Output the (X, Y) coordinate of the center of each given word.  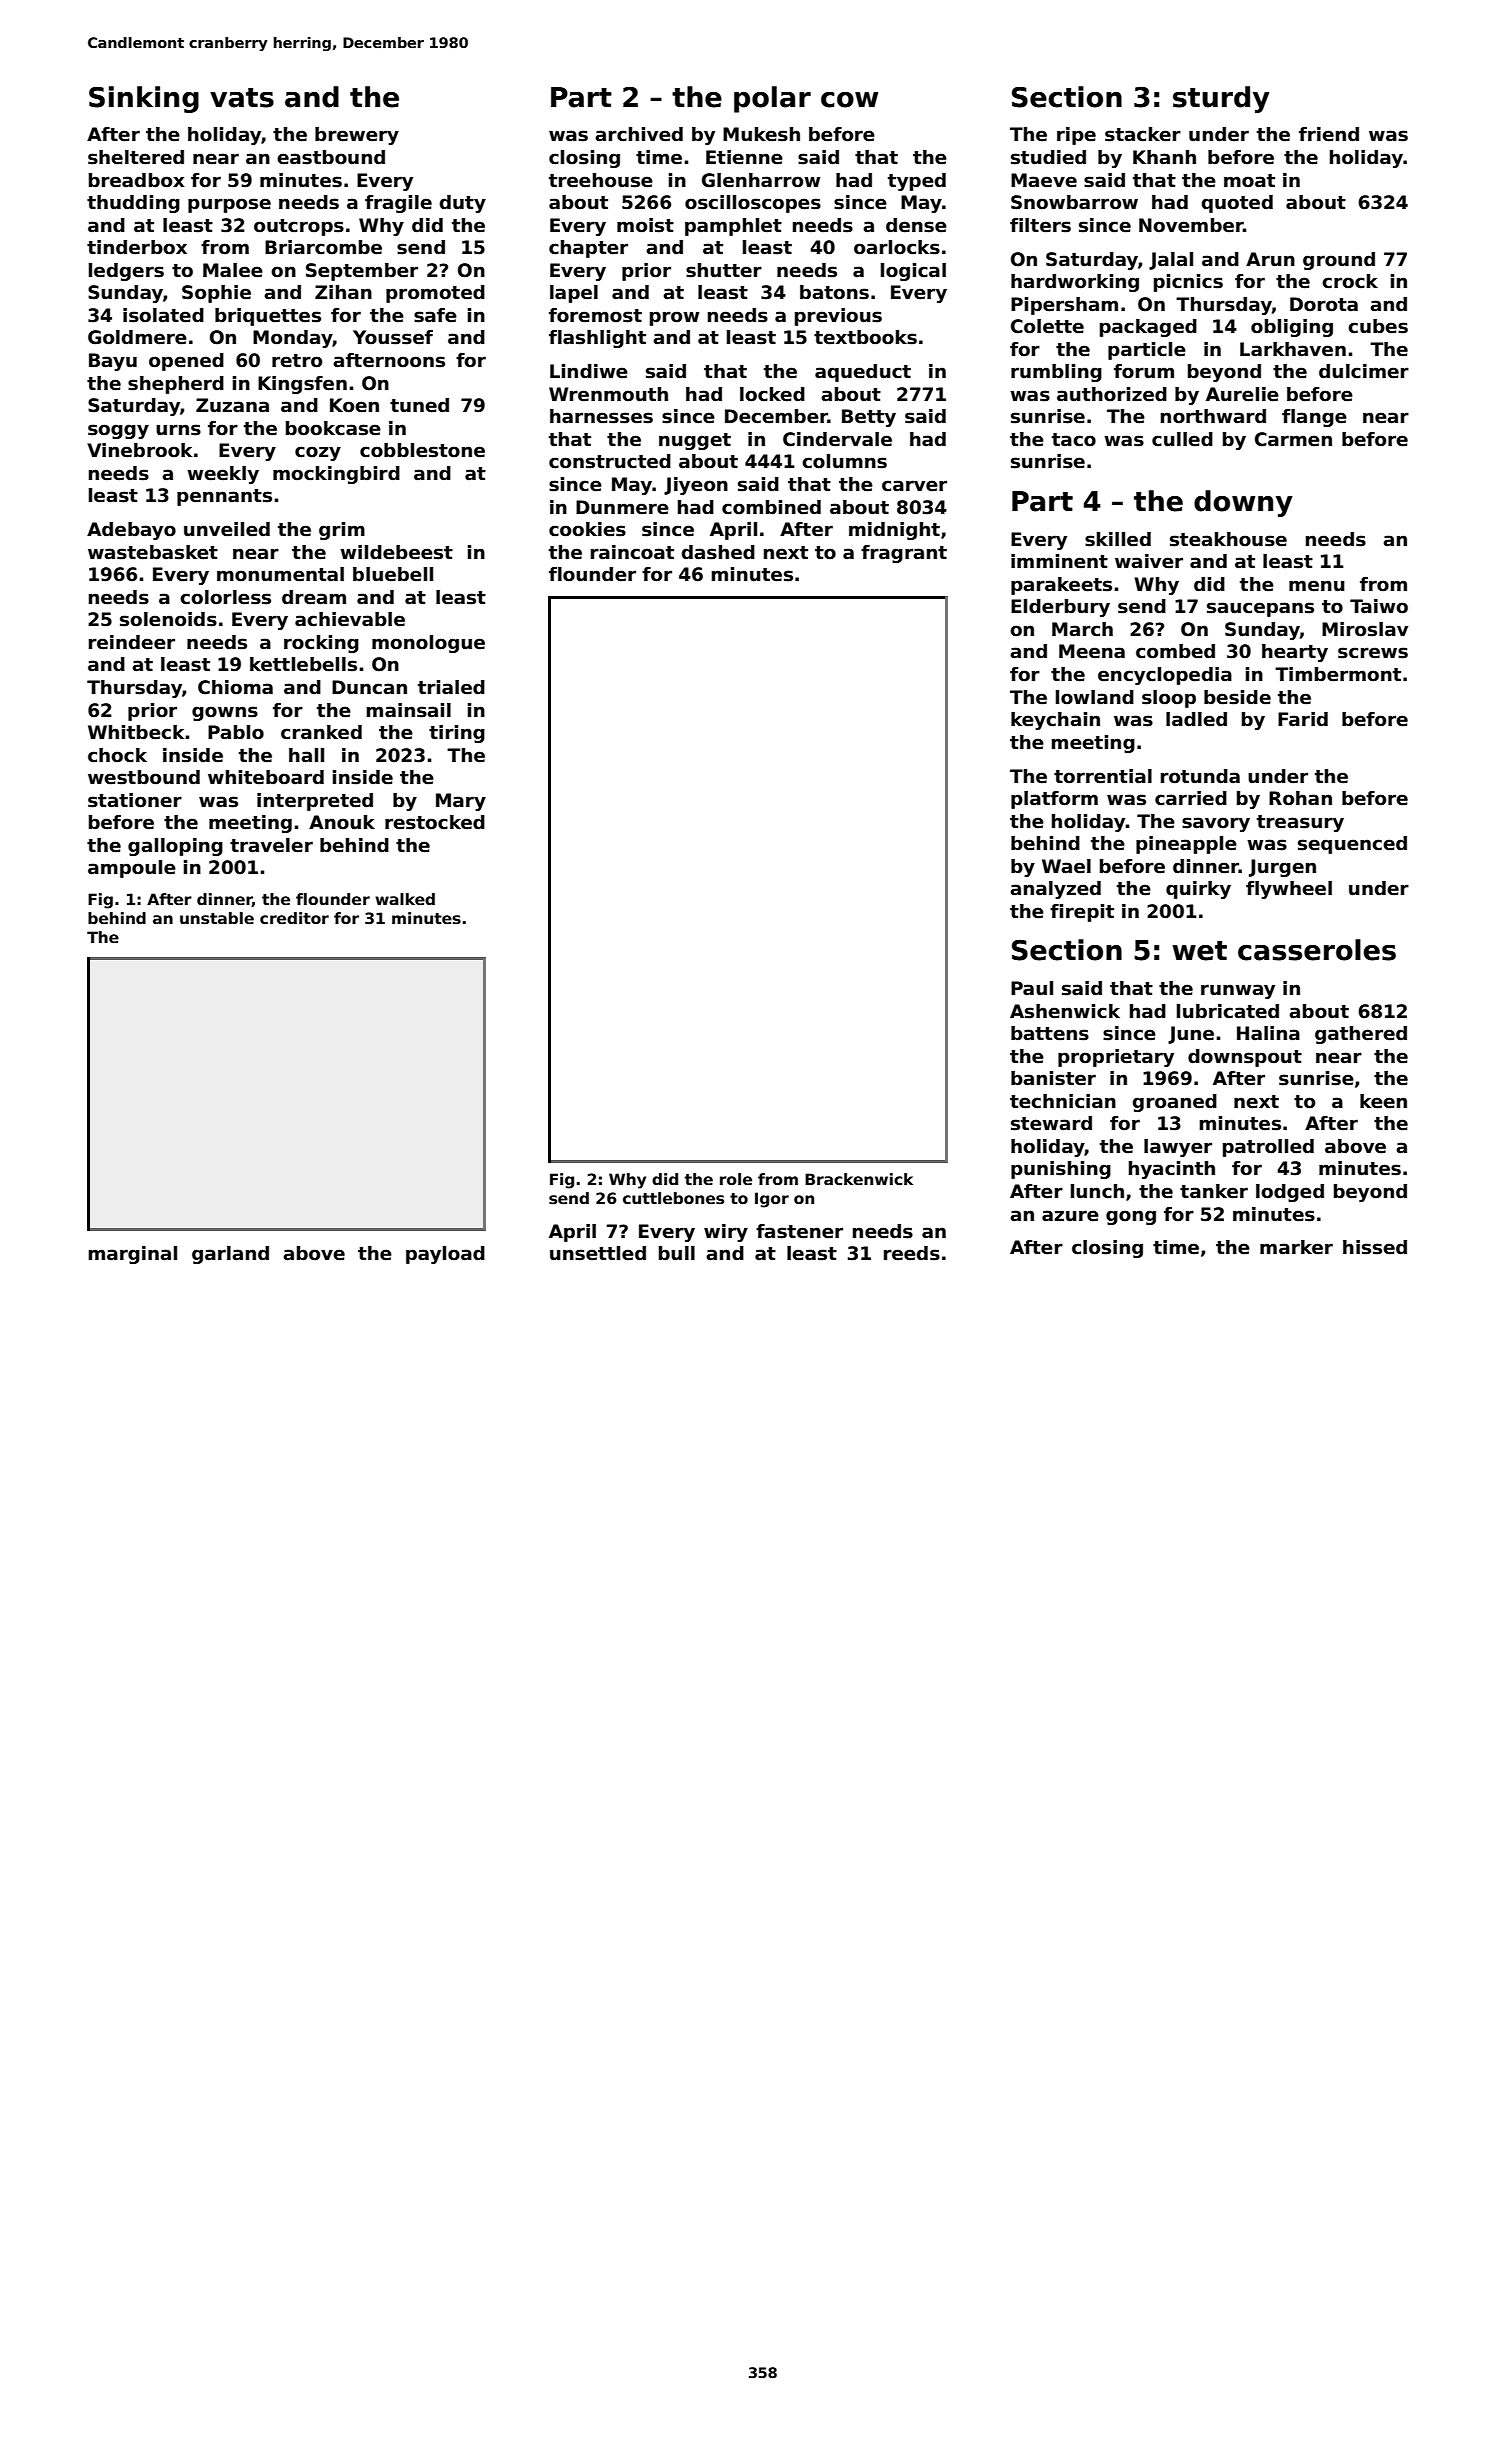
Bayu (113, 362)
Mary (461, 802)
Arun (1270, 259)
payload (445, 1255)
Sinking (144, 99)
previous (838, 317)
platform (1054, 800)
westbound (144, 777)
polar (772, 99)
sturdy (1221, 99)
